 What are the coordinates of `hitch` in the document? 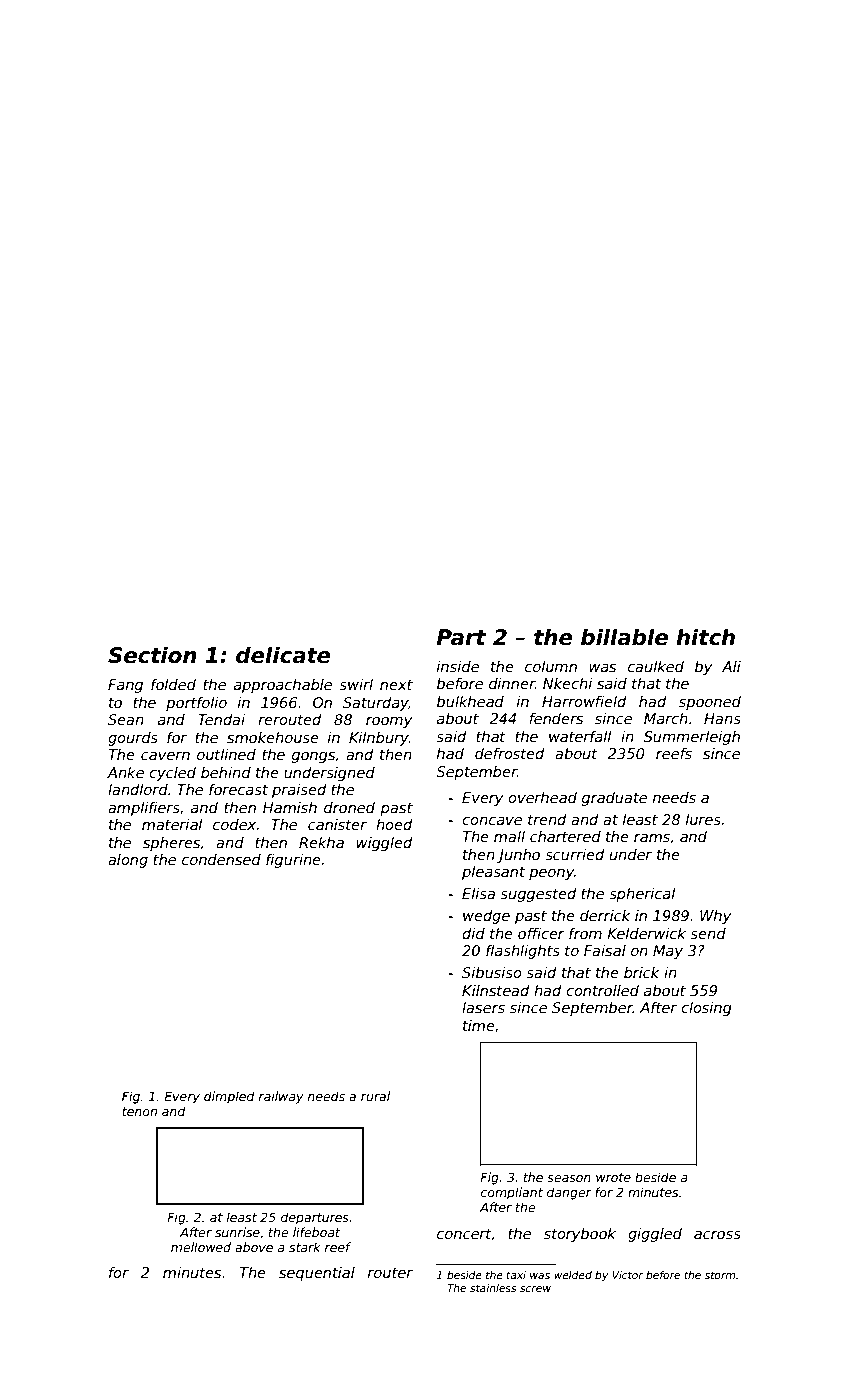 It's located at (705, 637).
